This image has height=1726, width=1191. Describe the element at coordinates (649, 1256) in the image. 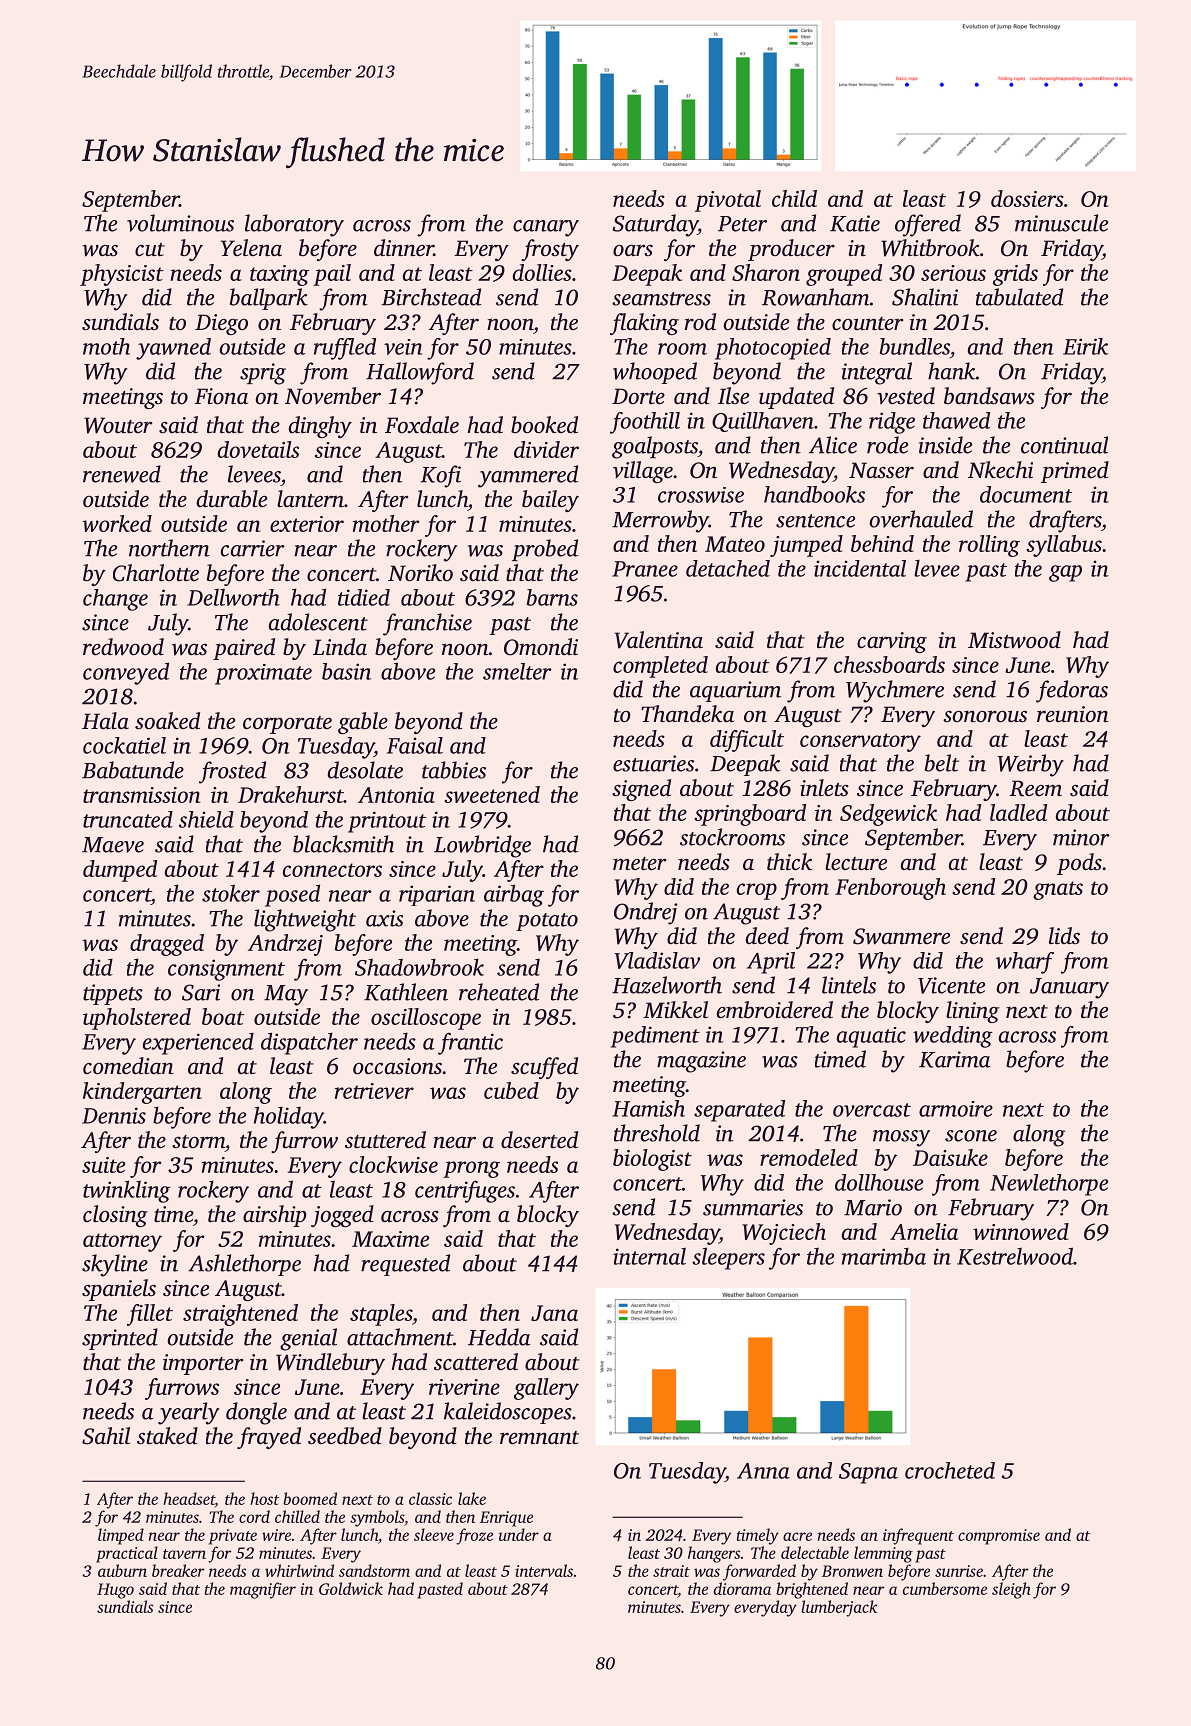

I see `internal` at that location.
